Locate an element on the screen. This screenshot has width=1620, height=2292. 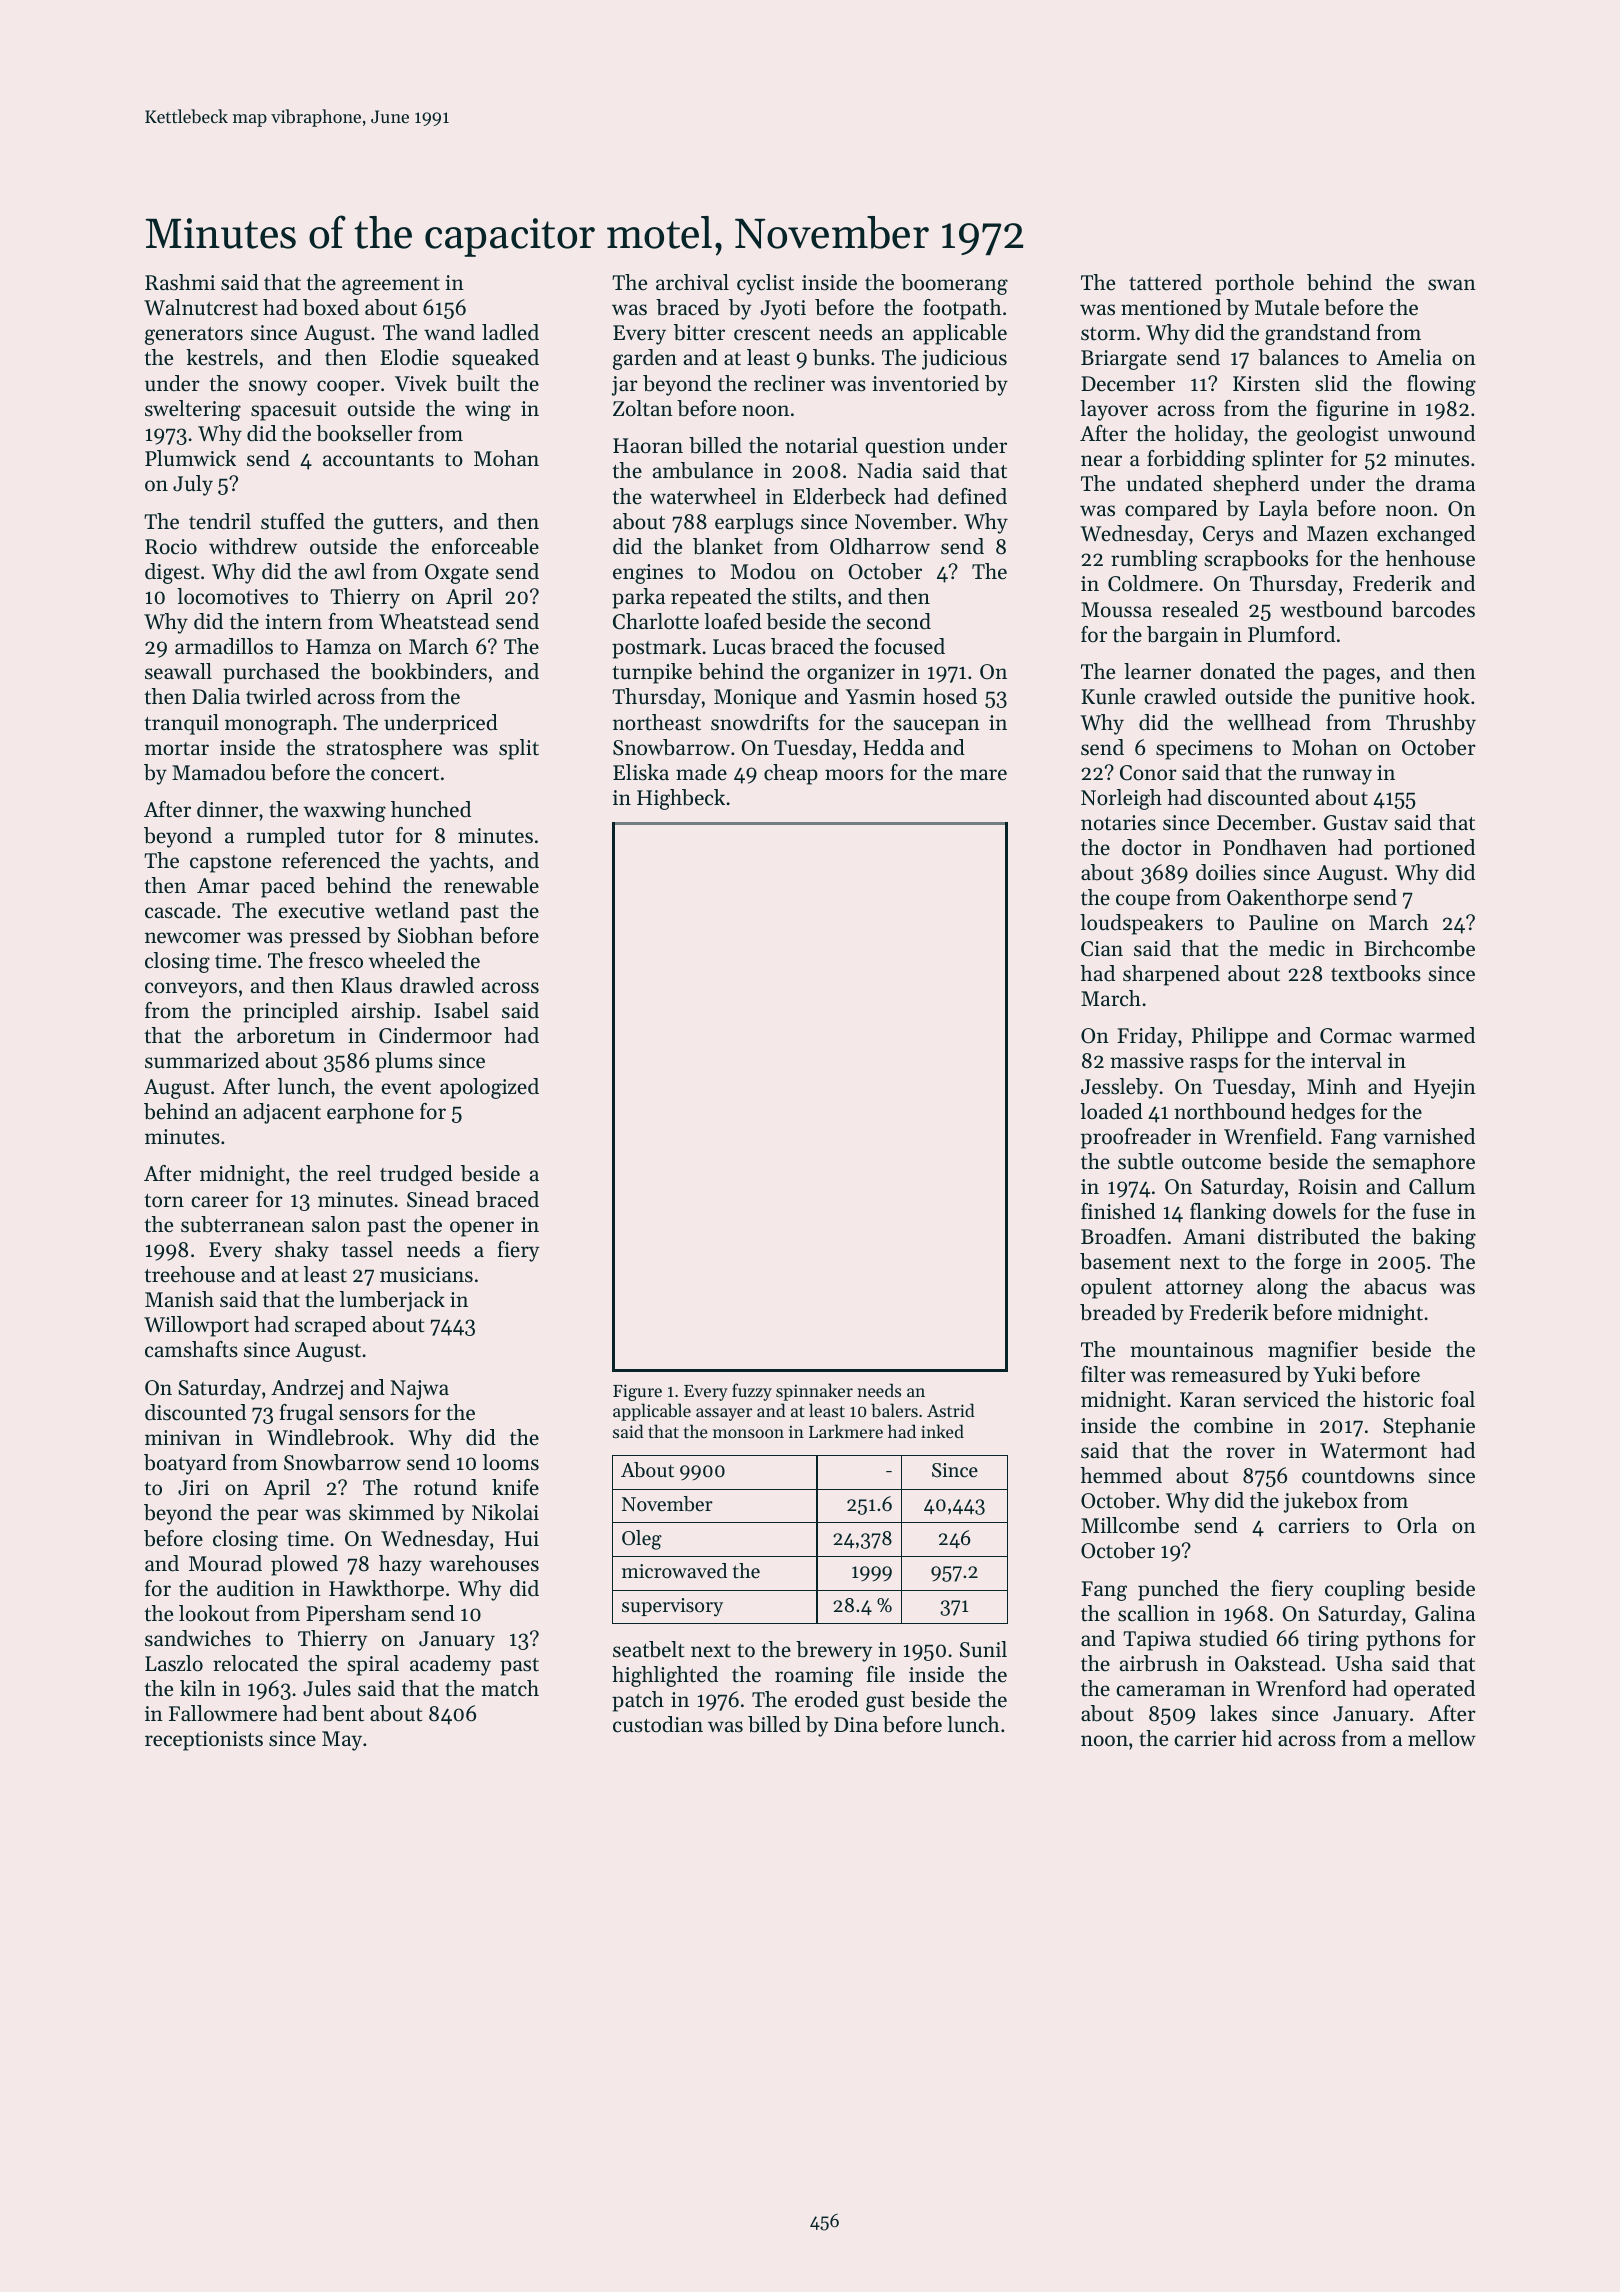
portioned is located at coordinates (1429, 849).
